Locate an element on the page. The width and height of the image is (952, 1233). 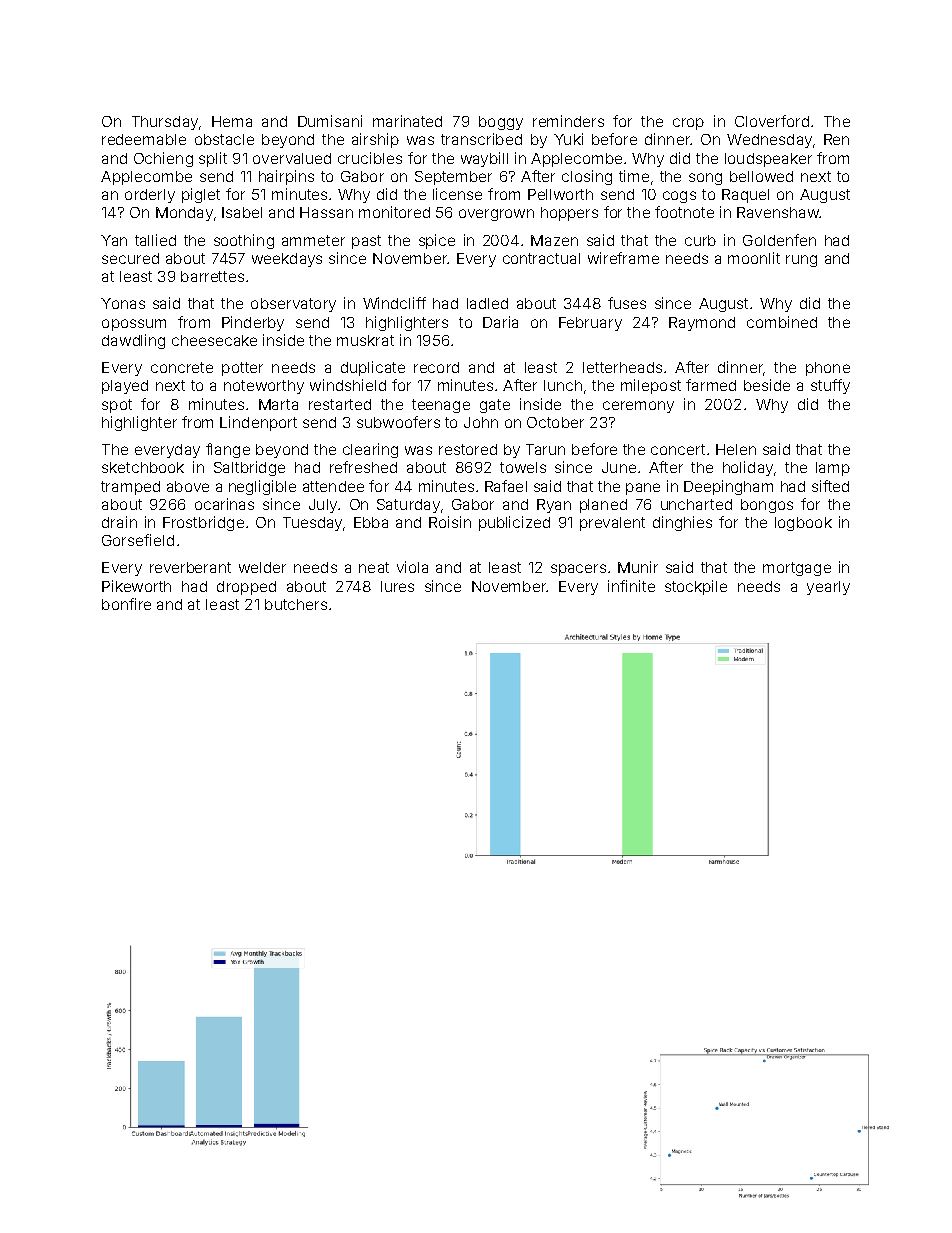
record is located at coordinates (436, 367).
